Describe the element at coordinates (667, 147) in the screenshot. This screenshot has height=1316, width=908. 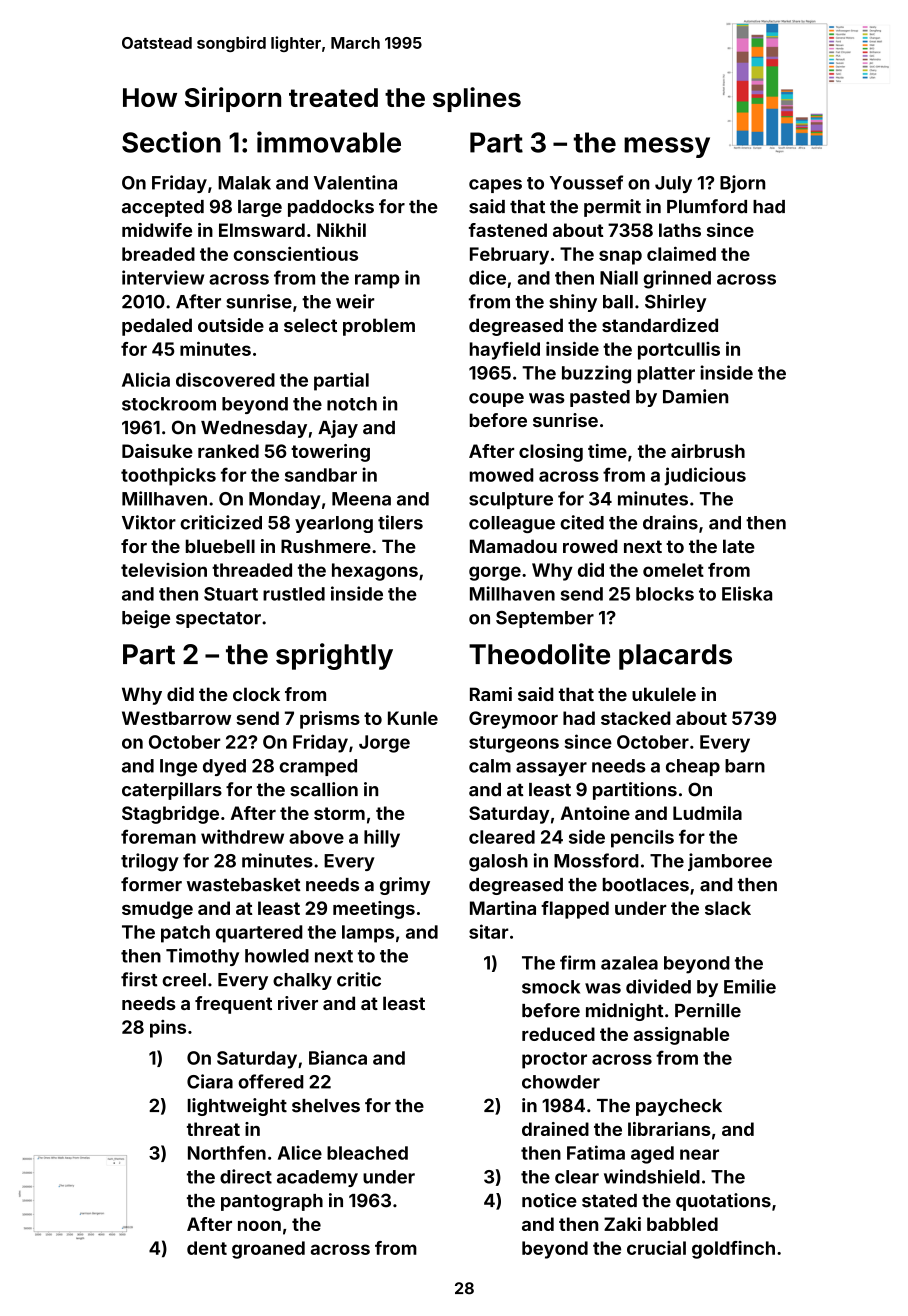
I see `messy` at that location.
